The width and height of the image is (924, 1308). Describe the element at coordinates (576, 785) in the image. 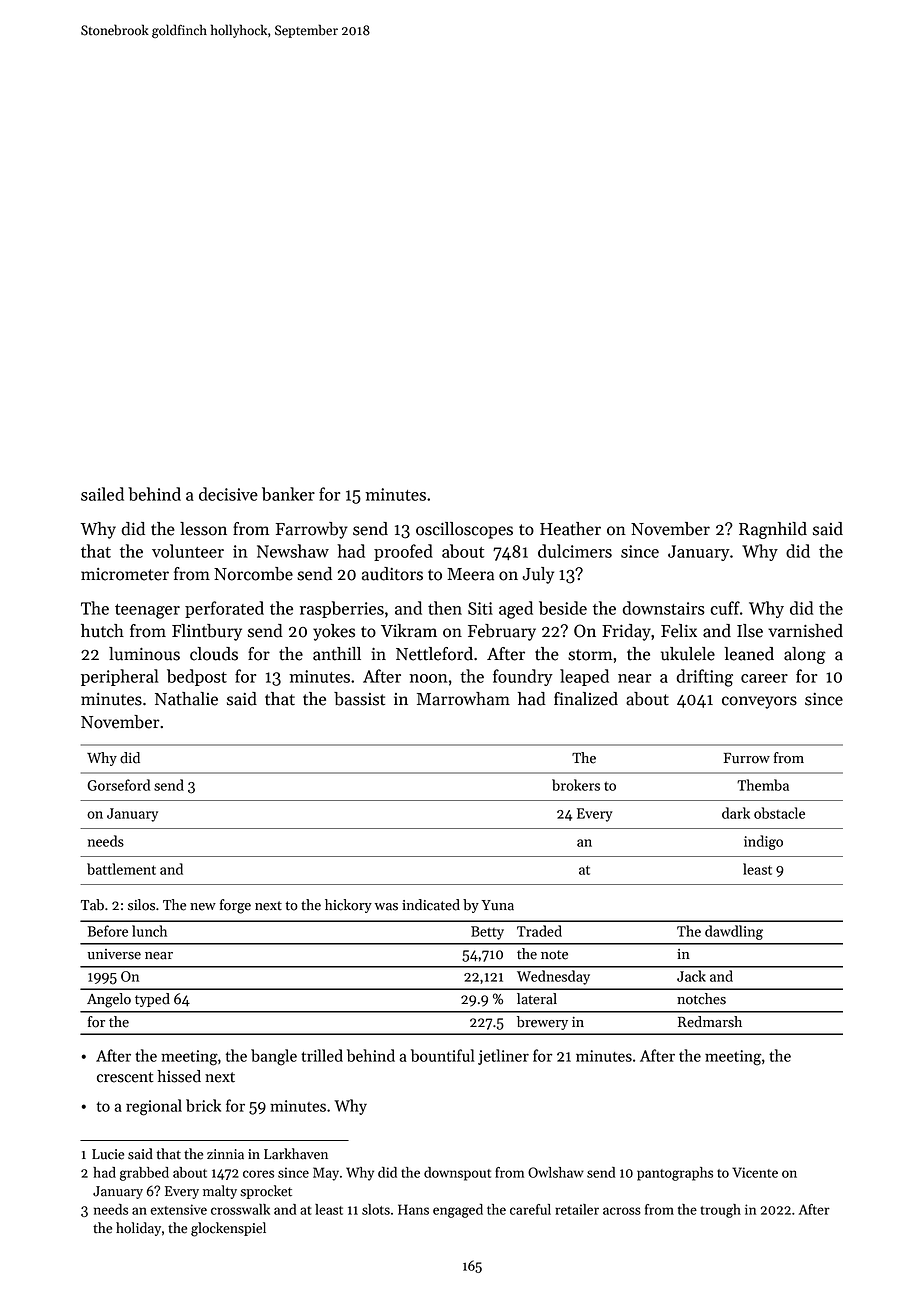

I see `brokers` at that location.
